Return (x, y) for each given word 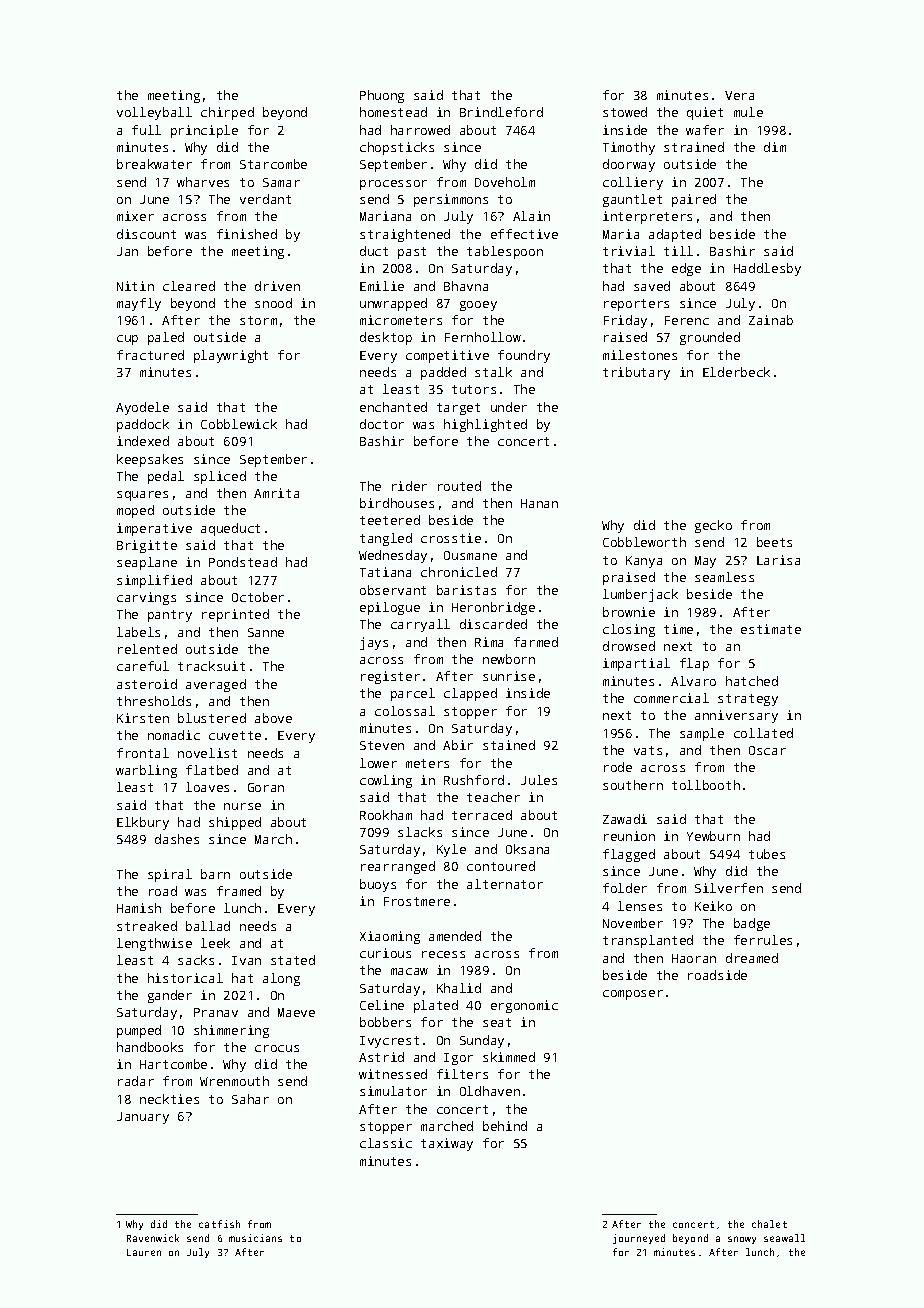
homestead (393, 112)
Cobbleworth (644, 542)
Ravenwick (153, 1238)
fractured (150, 355)
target (458, 409)
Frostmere (417, 901)
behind (505, 1126)
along (281, 979)
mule (748, 112)
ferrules (763, 940)
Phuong (382, 96)
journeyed (639, 1239)
